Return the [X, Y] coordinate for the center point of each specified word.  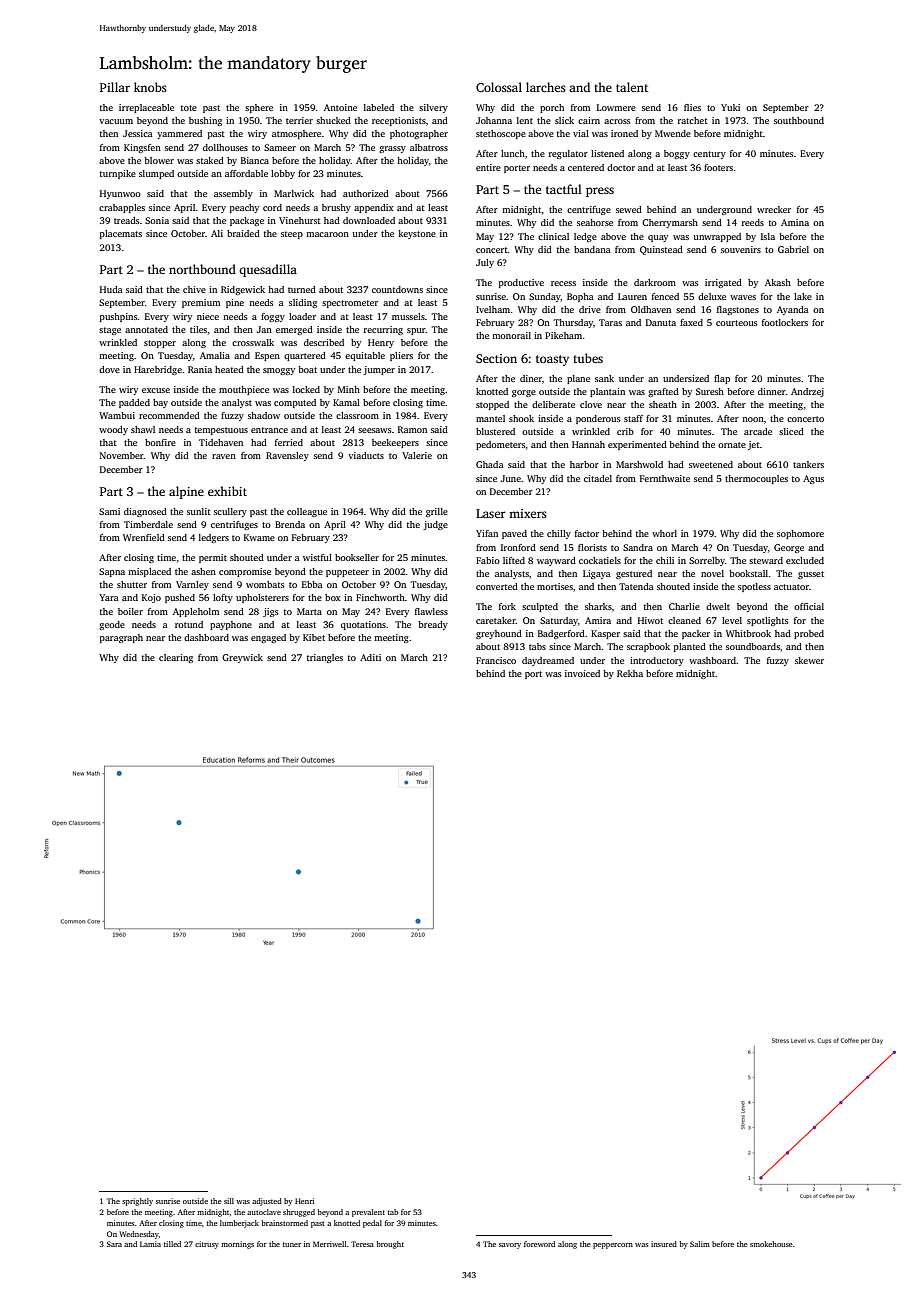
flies [692, 107]
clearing [176, 658]
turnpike [118, 174]
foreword [539, 1244]
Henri [305, 1201]
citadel [598, 478]
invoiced [582, 673]
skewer [809, 660]
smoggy [279, 371]
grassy [392, 149]
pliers [401, 356]
